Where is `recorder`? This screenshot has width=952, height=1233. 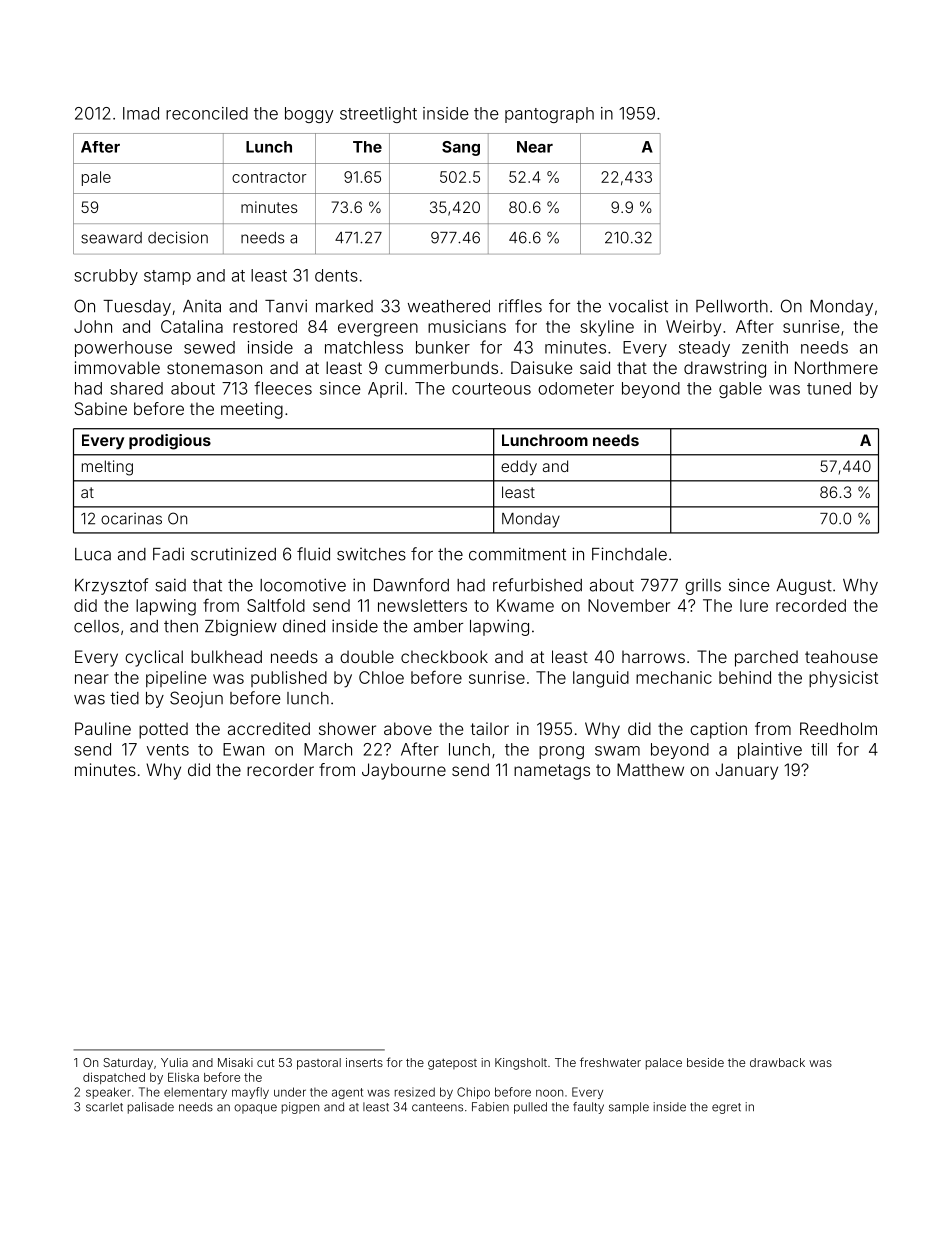 recorder is located at coordinates (280, 769).
